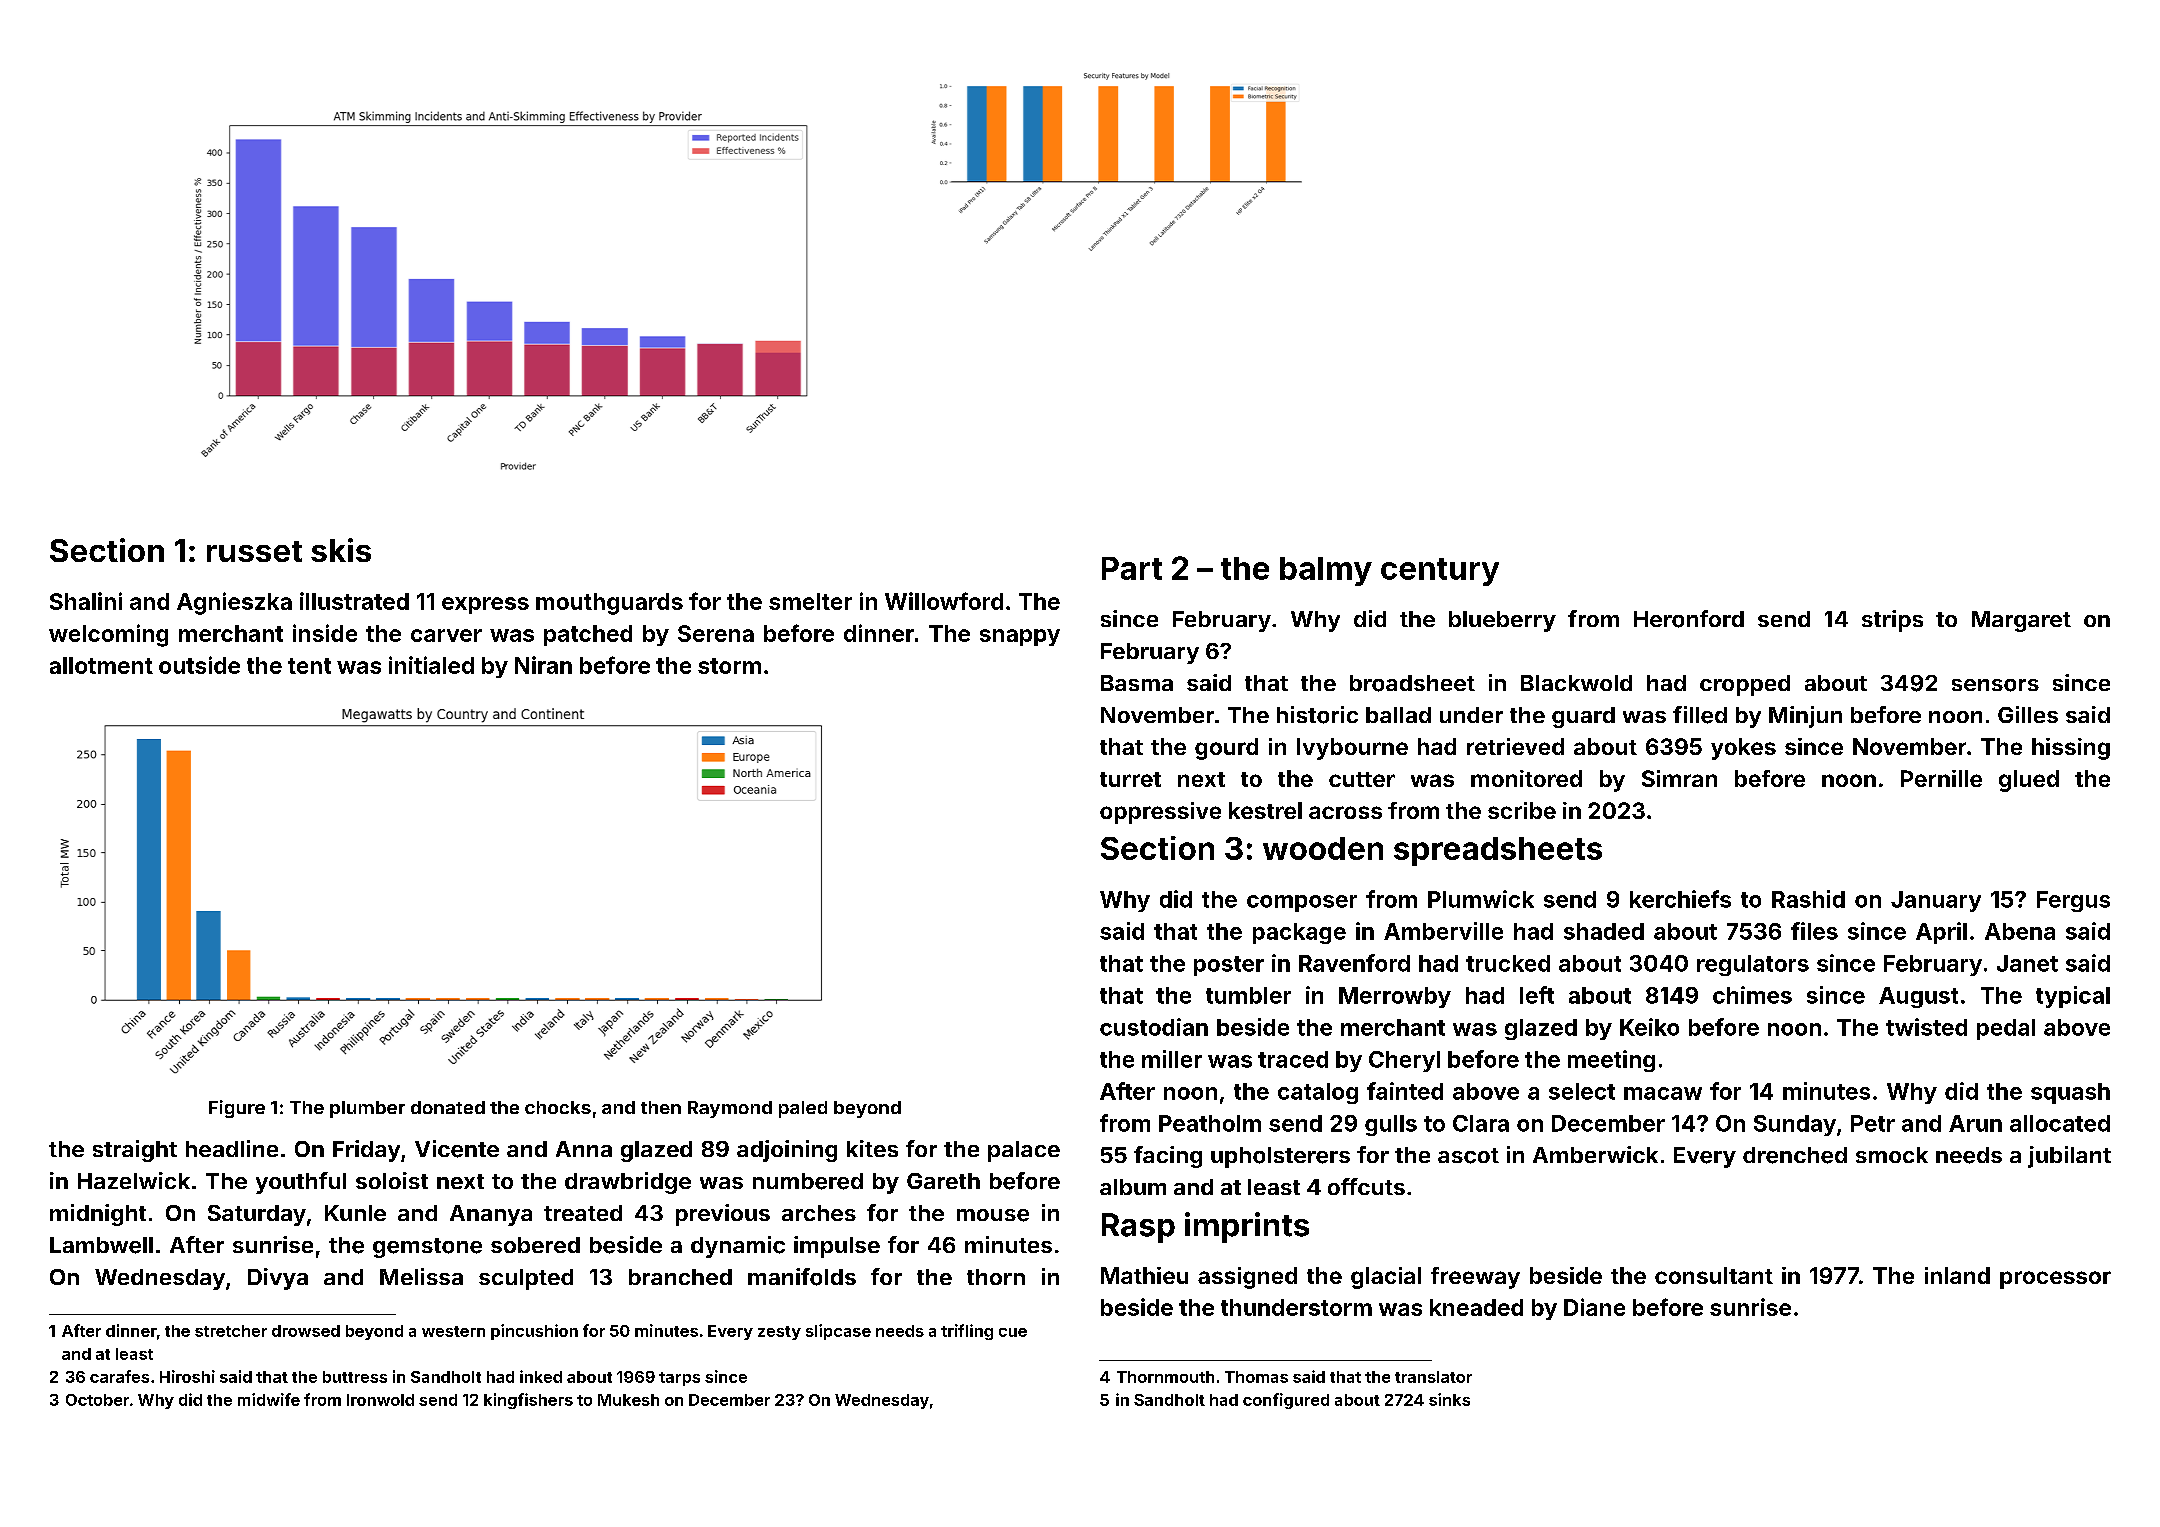 This screenshot has width=2160, height=1527. I want to click on russet, so click(254, 551).
